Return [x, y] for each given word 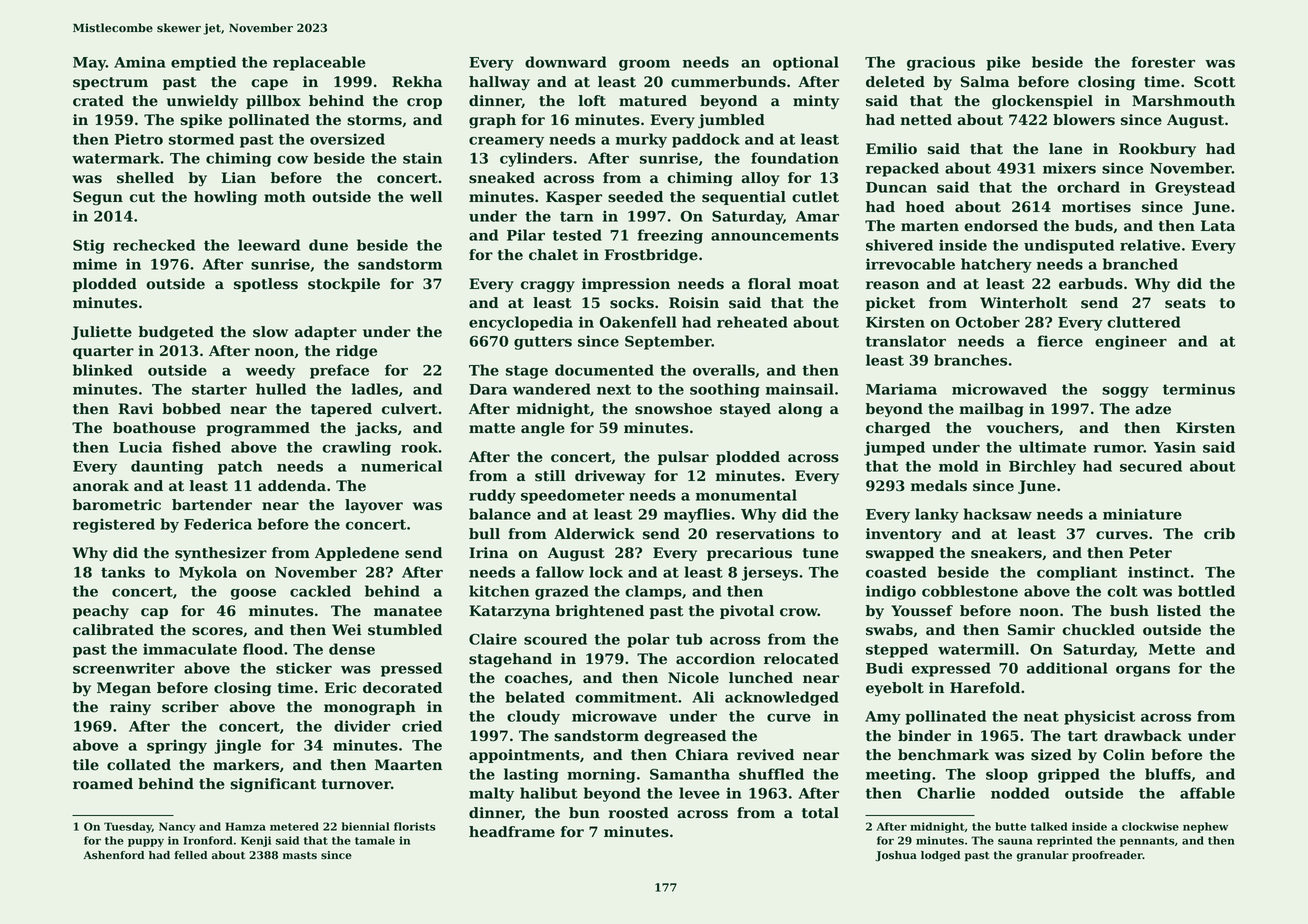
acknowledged [782, 698]
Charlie [946, 793]
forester [1163, 62]
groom [644, 65]
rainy [130, 708]
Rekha [417, 82]
